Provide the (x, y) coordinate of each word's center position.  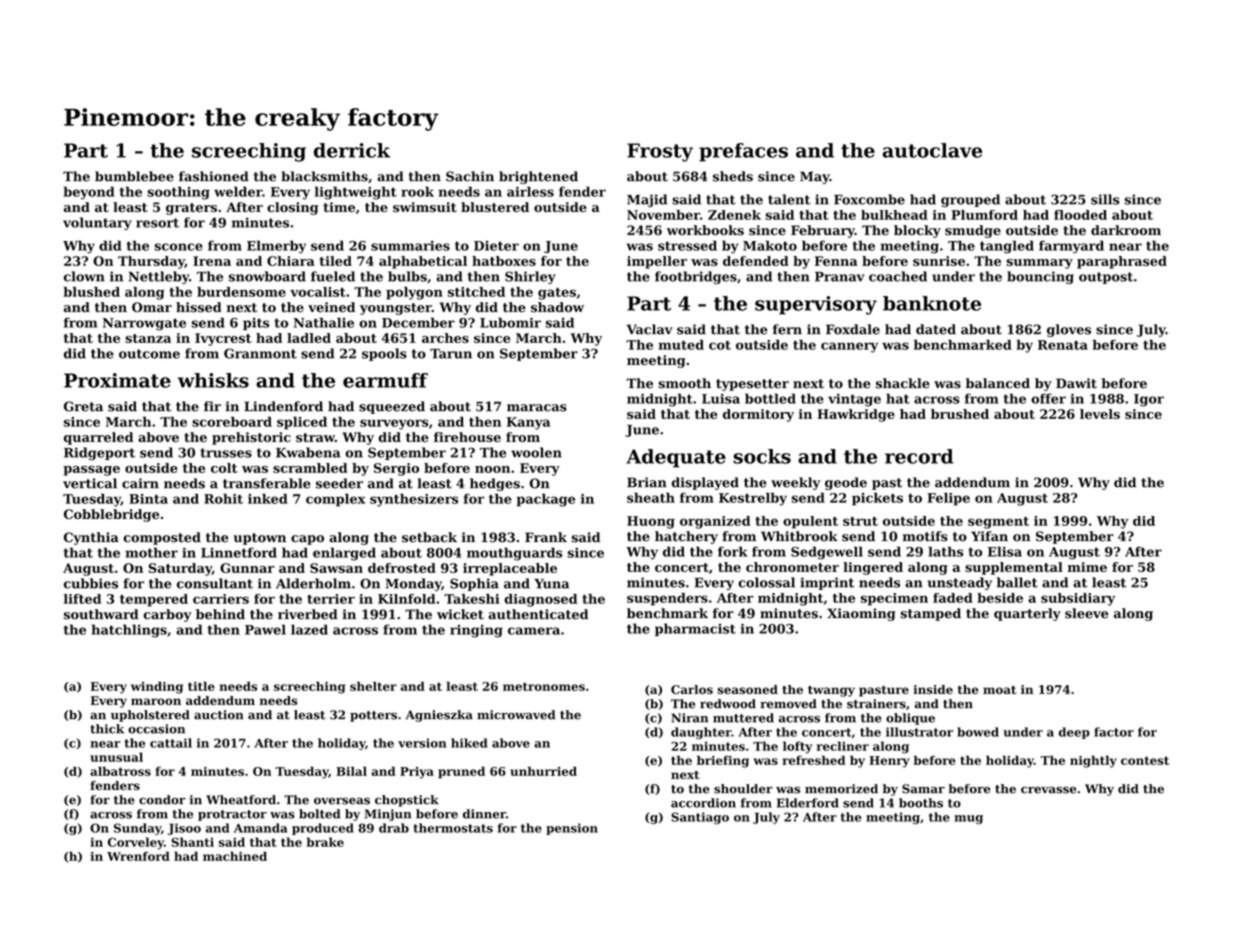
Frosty (660, 152)
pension (572, 829)
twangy (831, 691)
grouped (970, 200)
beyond (89, 193)
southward (101, 614)
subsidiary (1078, 599)
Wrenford (138, 856)
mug (968, 819)
